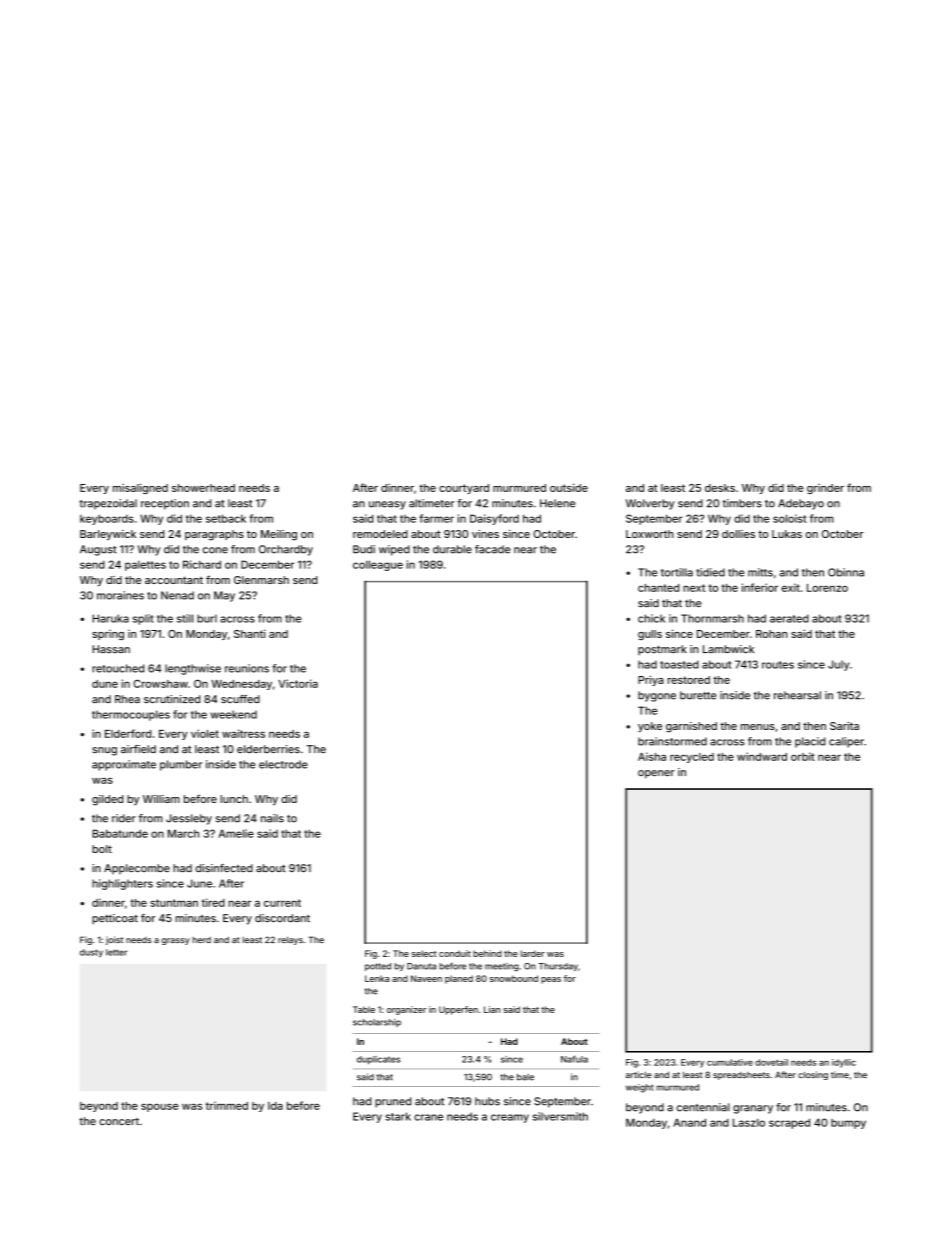 The height and width of the document is (1233, 952). Describe the element at coordinates (227, 1105) in the document. I see `trimmed` at that location.
